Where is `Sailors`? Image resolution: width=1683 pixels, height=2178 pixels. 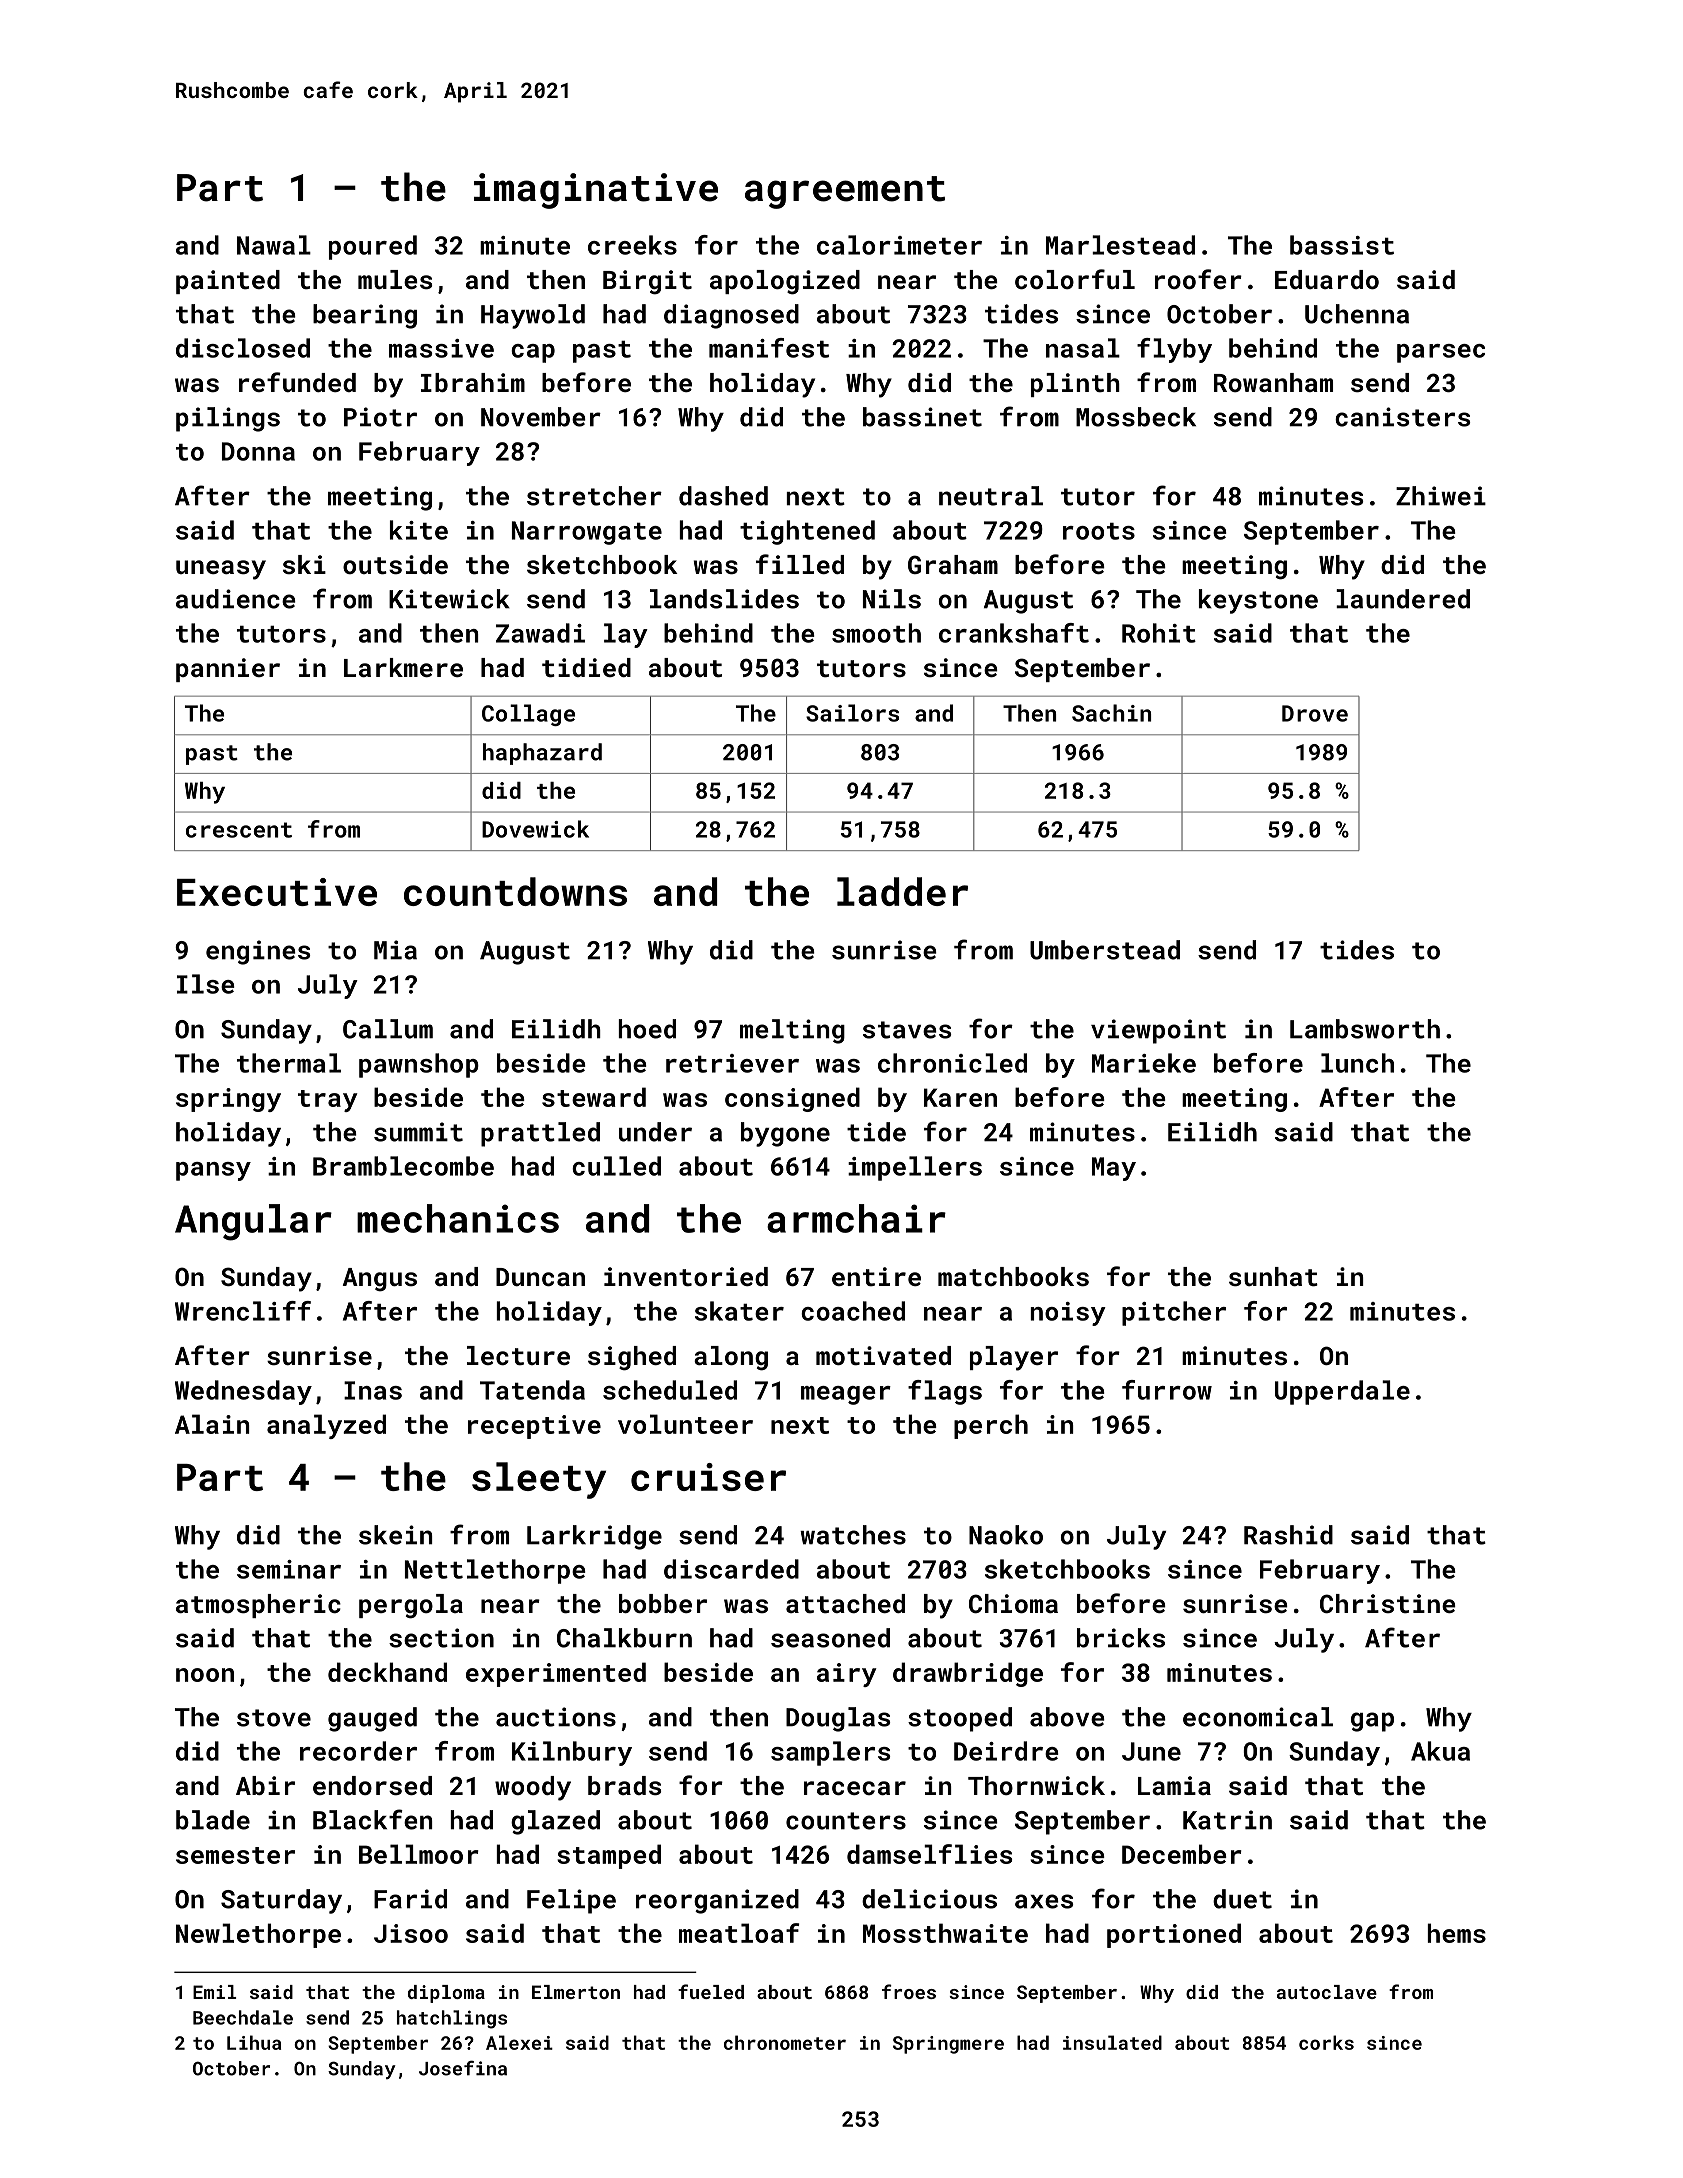
Sailors is located at coordinates (852, 713).
